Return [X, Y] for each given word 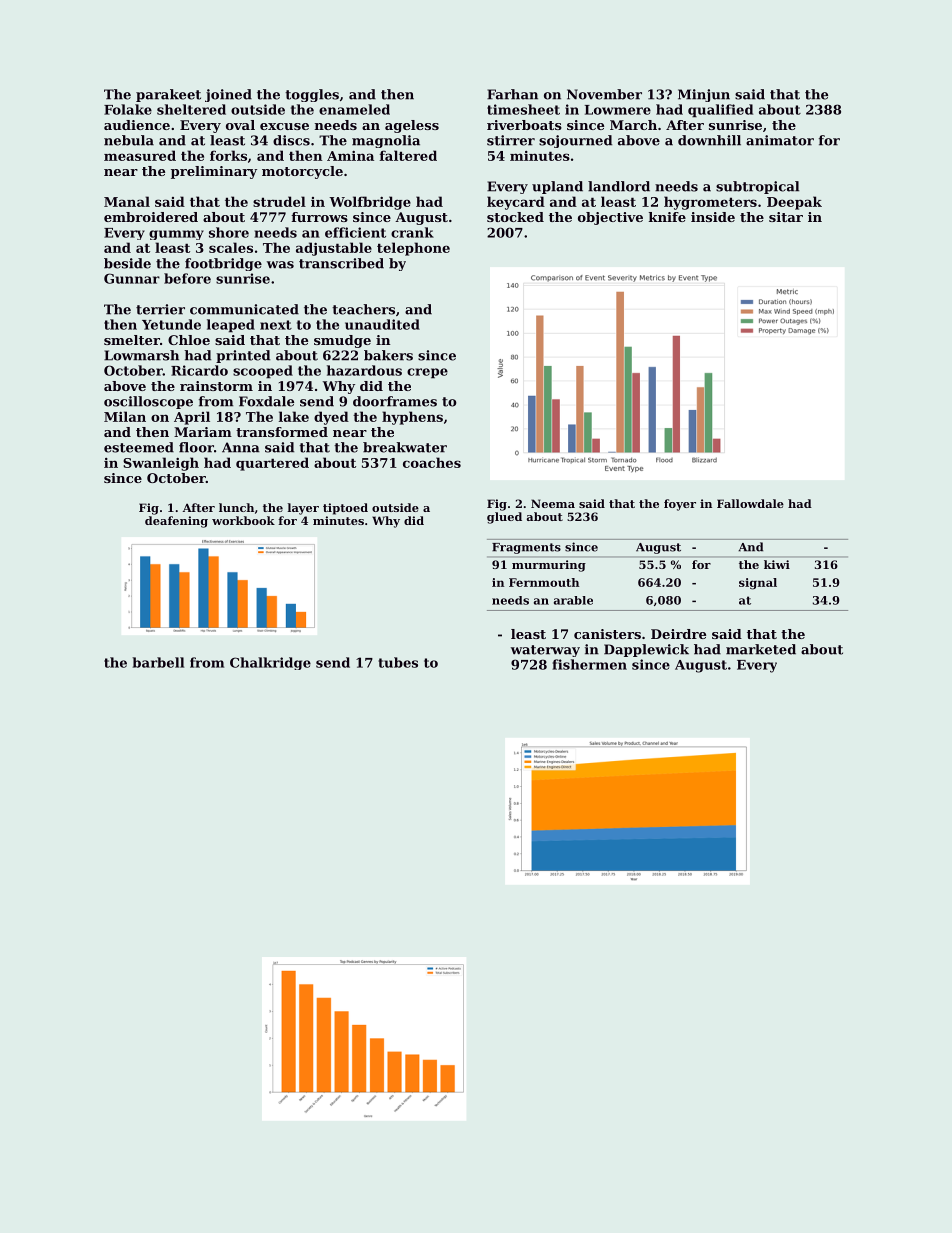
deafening [176, 522]
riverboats [524, 125]
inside [713, 217]
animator [780, 140]
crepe [427, 373]
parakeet [168, 95]
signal [758, 584]
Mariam [203, 432]
